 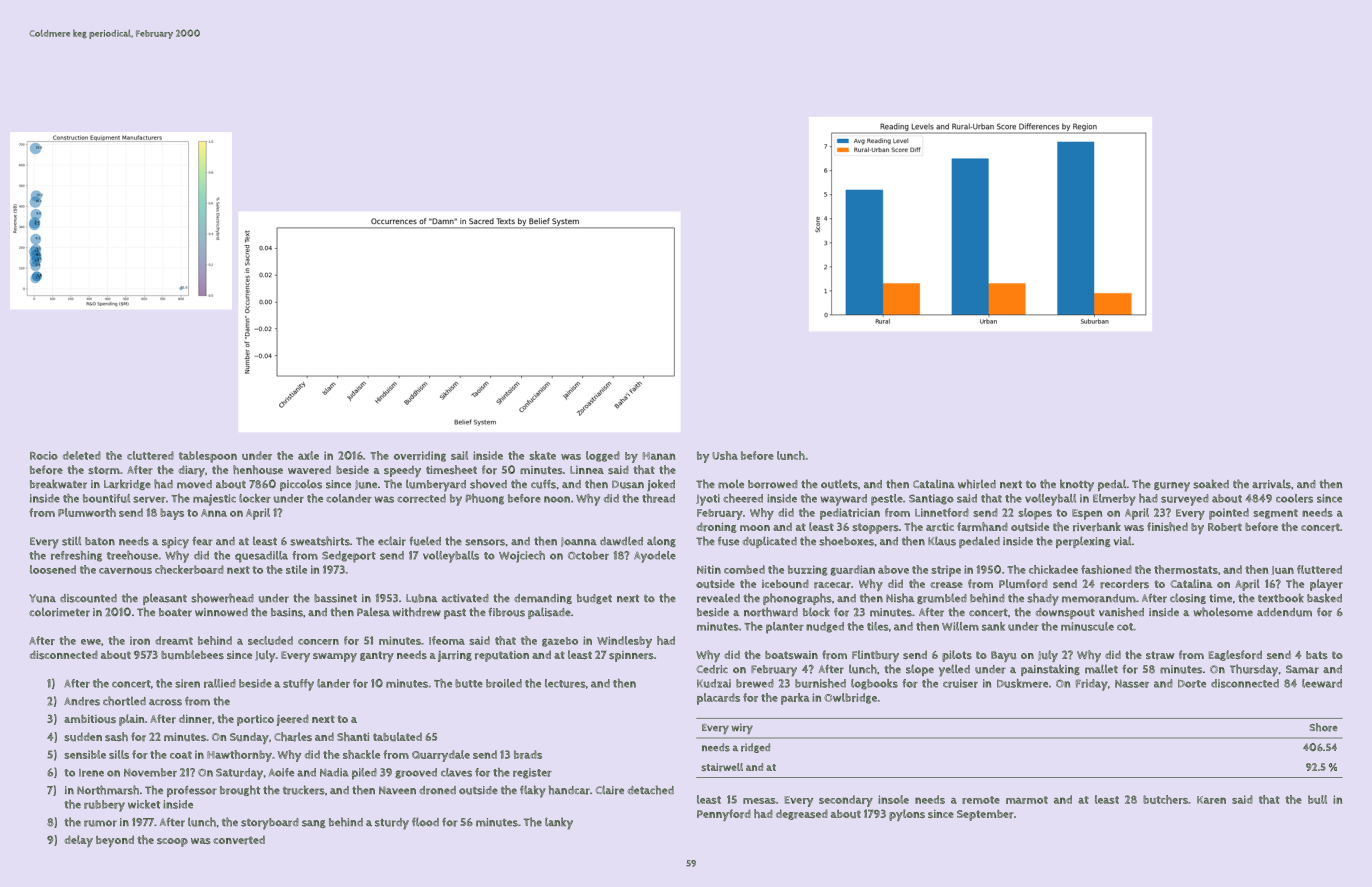 What do you see at coordinates (87, 512) in the image?
I see `Plumworth` at bounding box center [87, 512].
